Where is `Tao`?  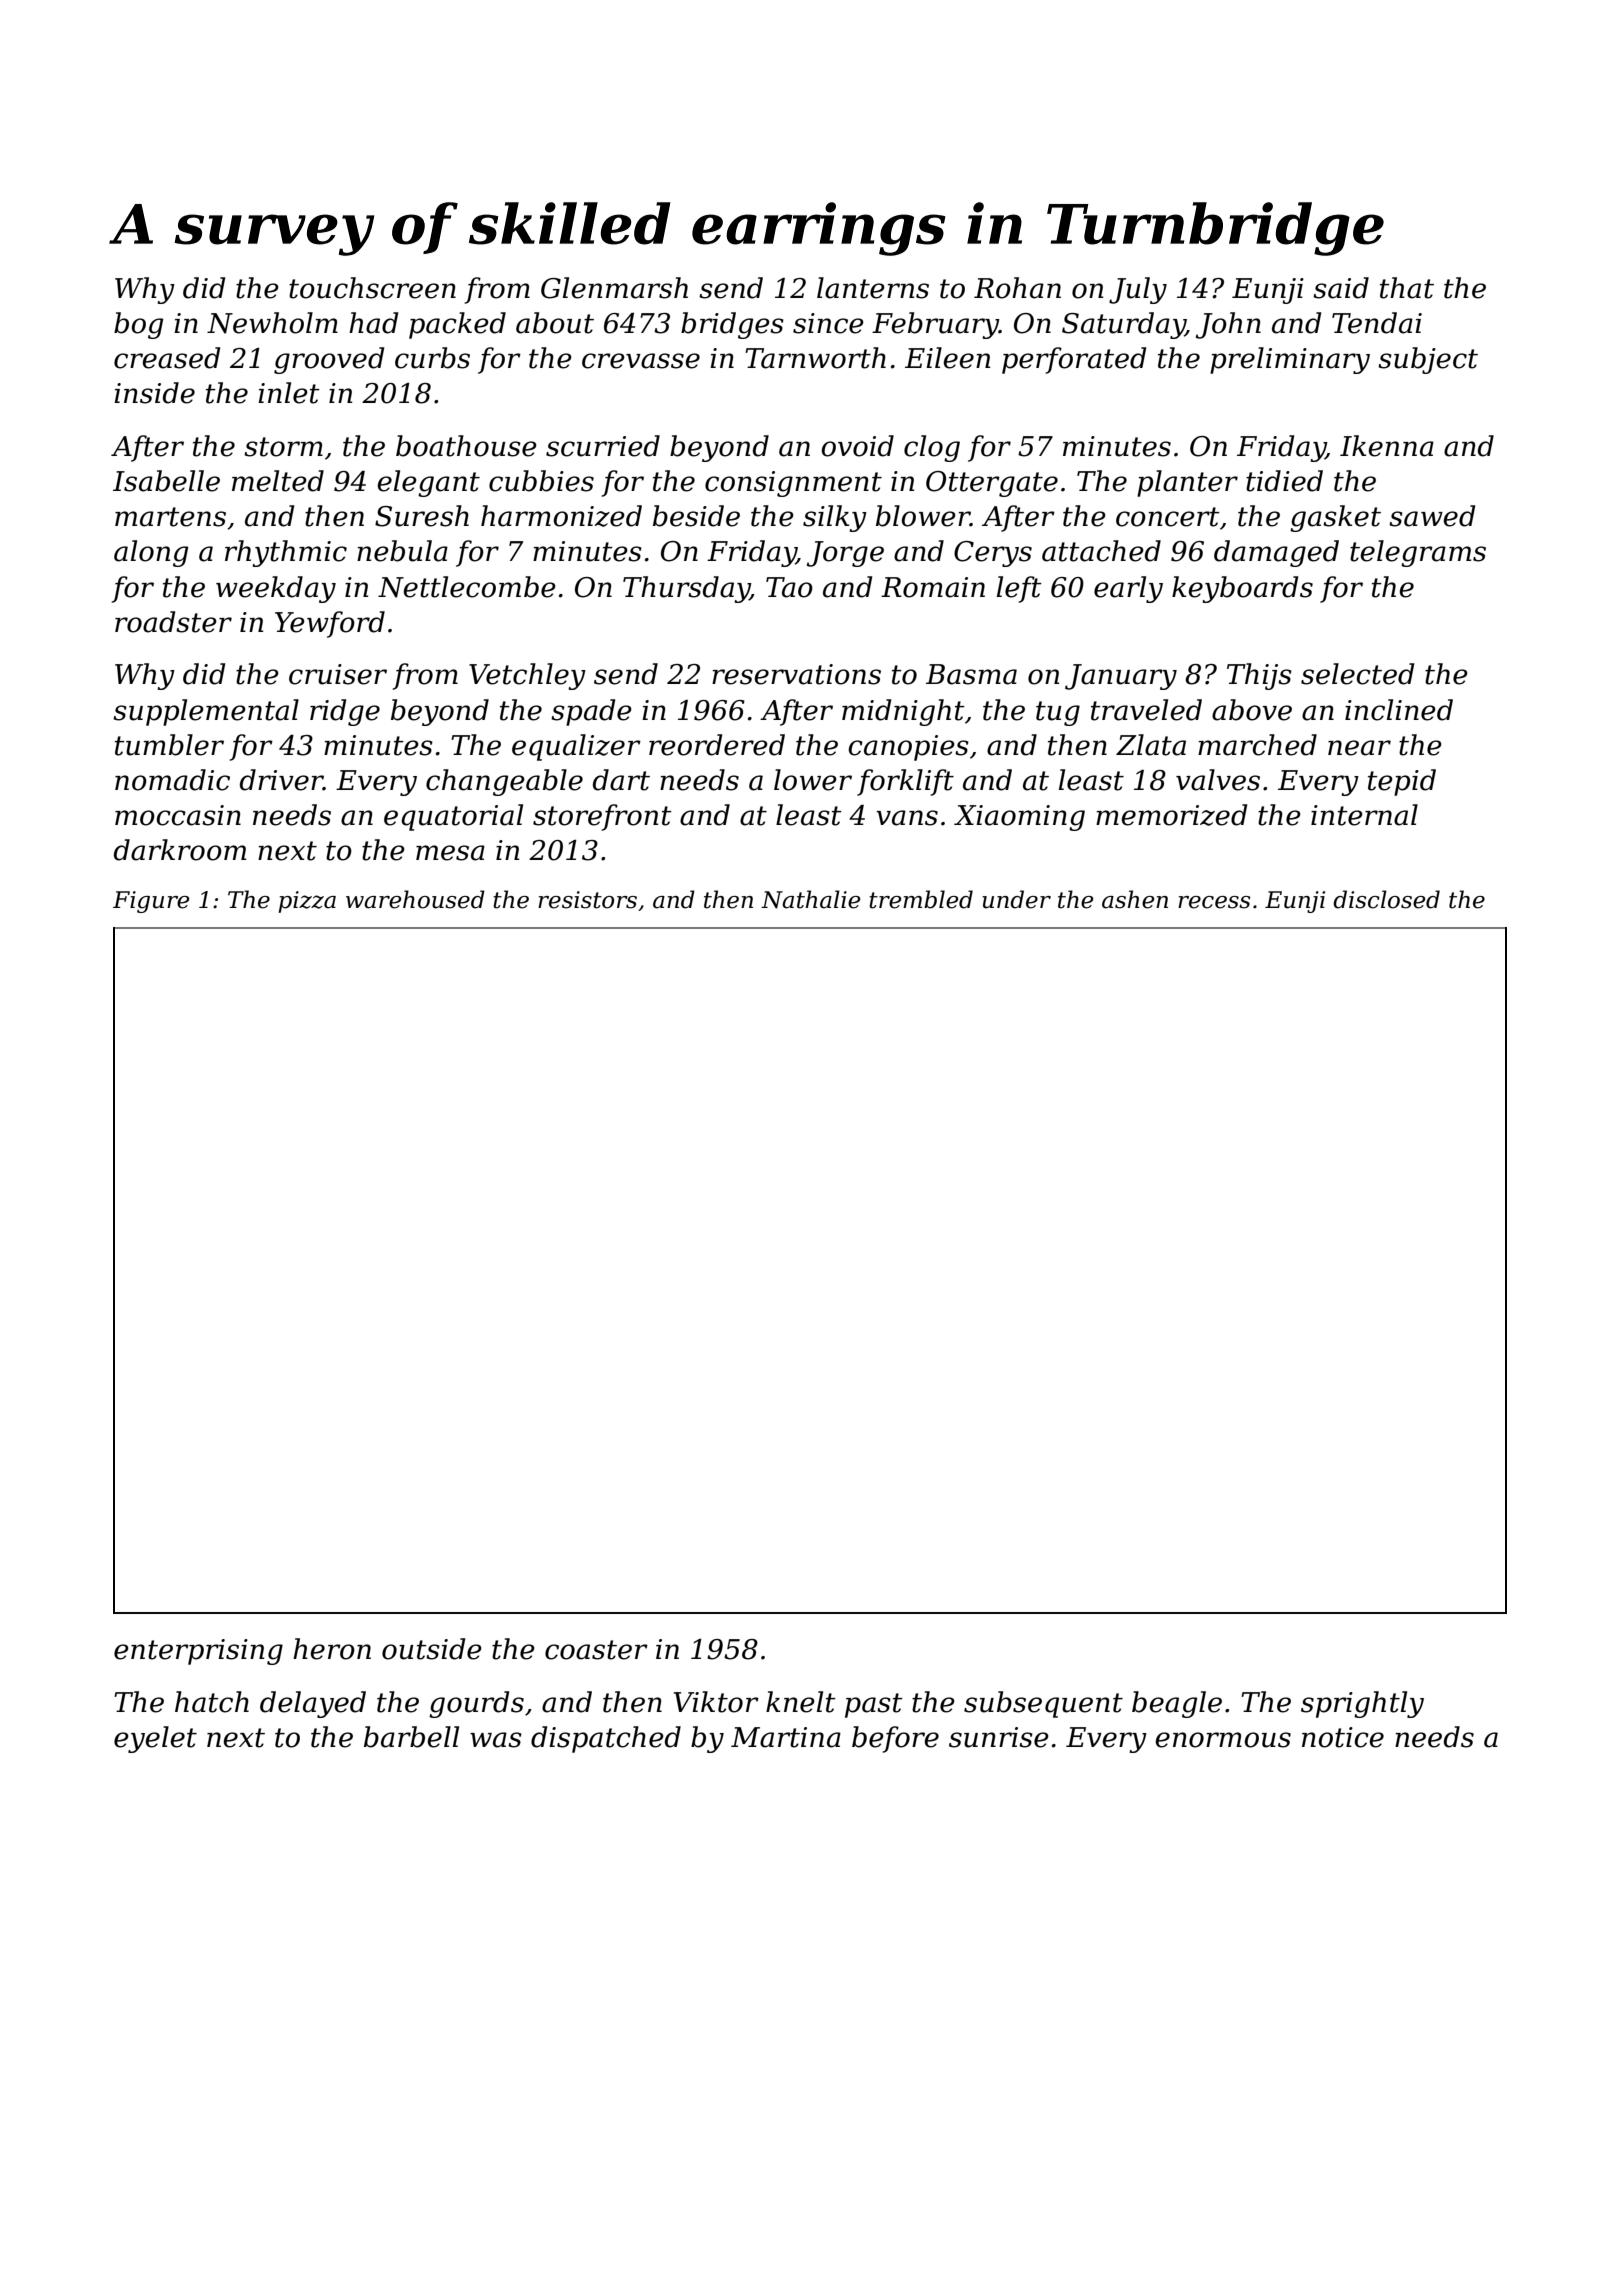
Tao is located at coordinates (789, 587).
